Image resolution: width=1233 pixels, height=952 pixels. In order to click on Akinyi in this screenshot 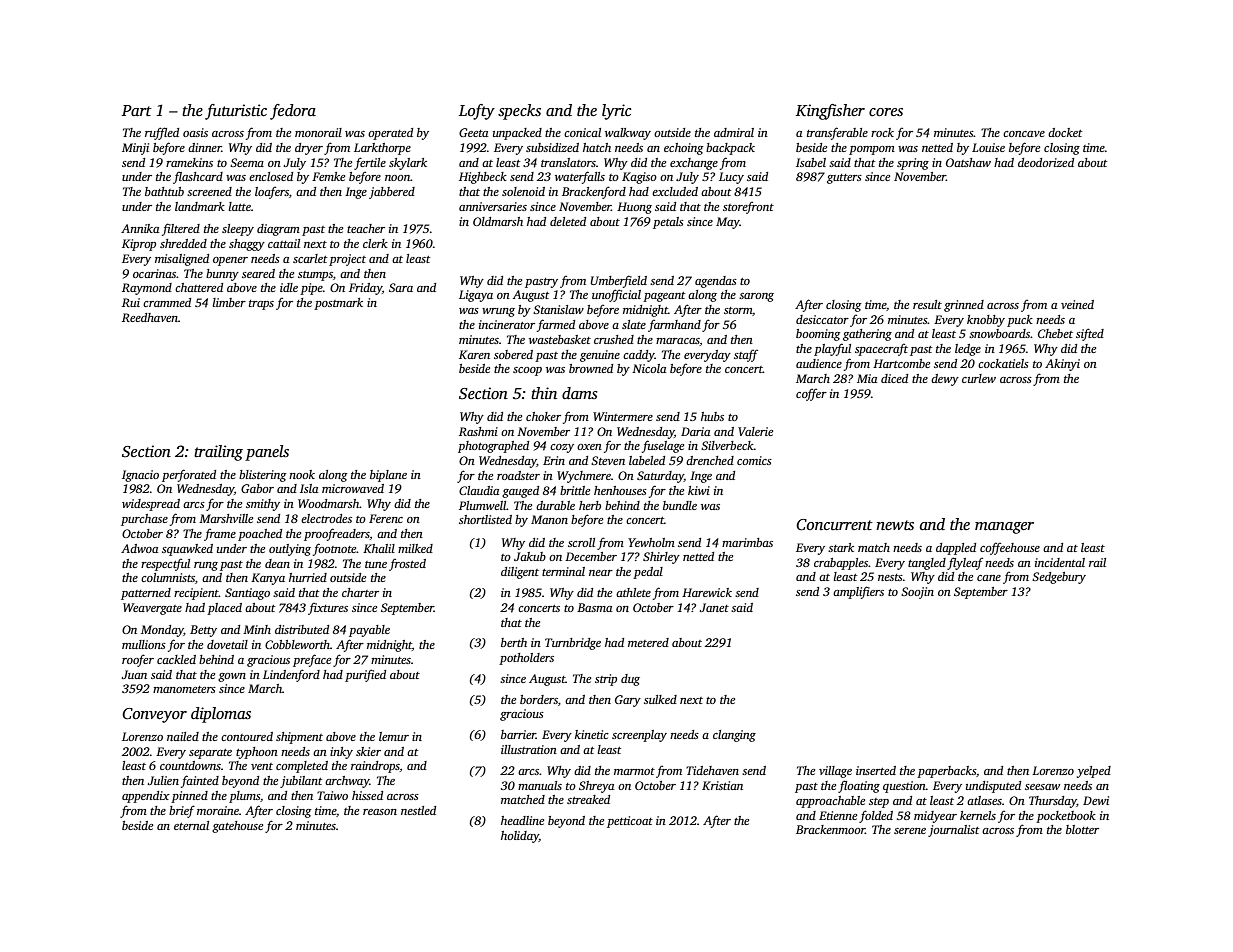, I will do `click(1062, 365)`.
